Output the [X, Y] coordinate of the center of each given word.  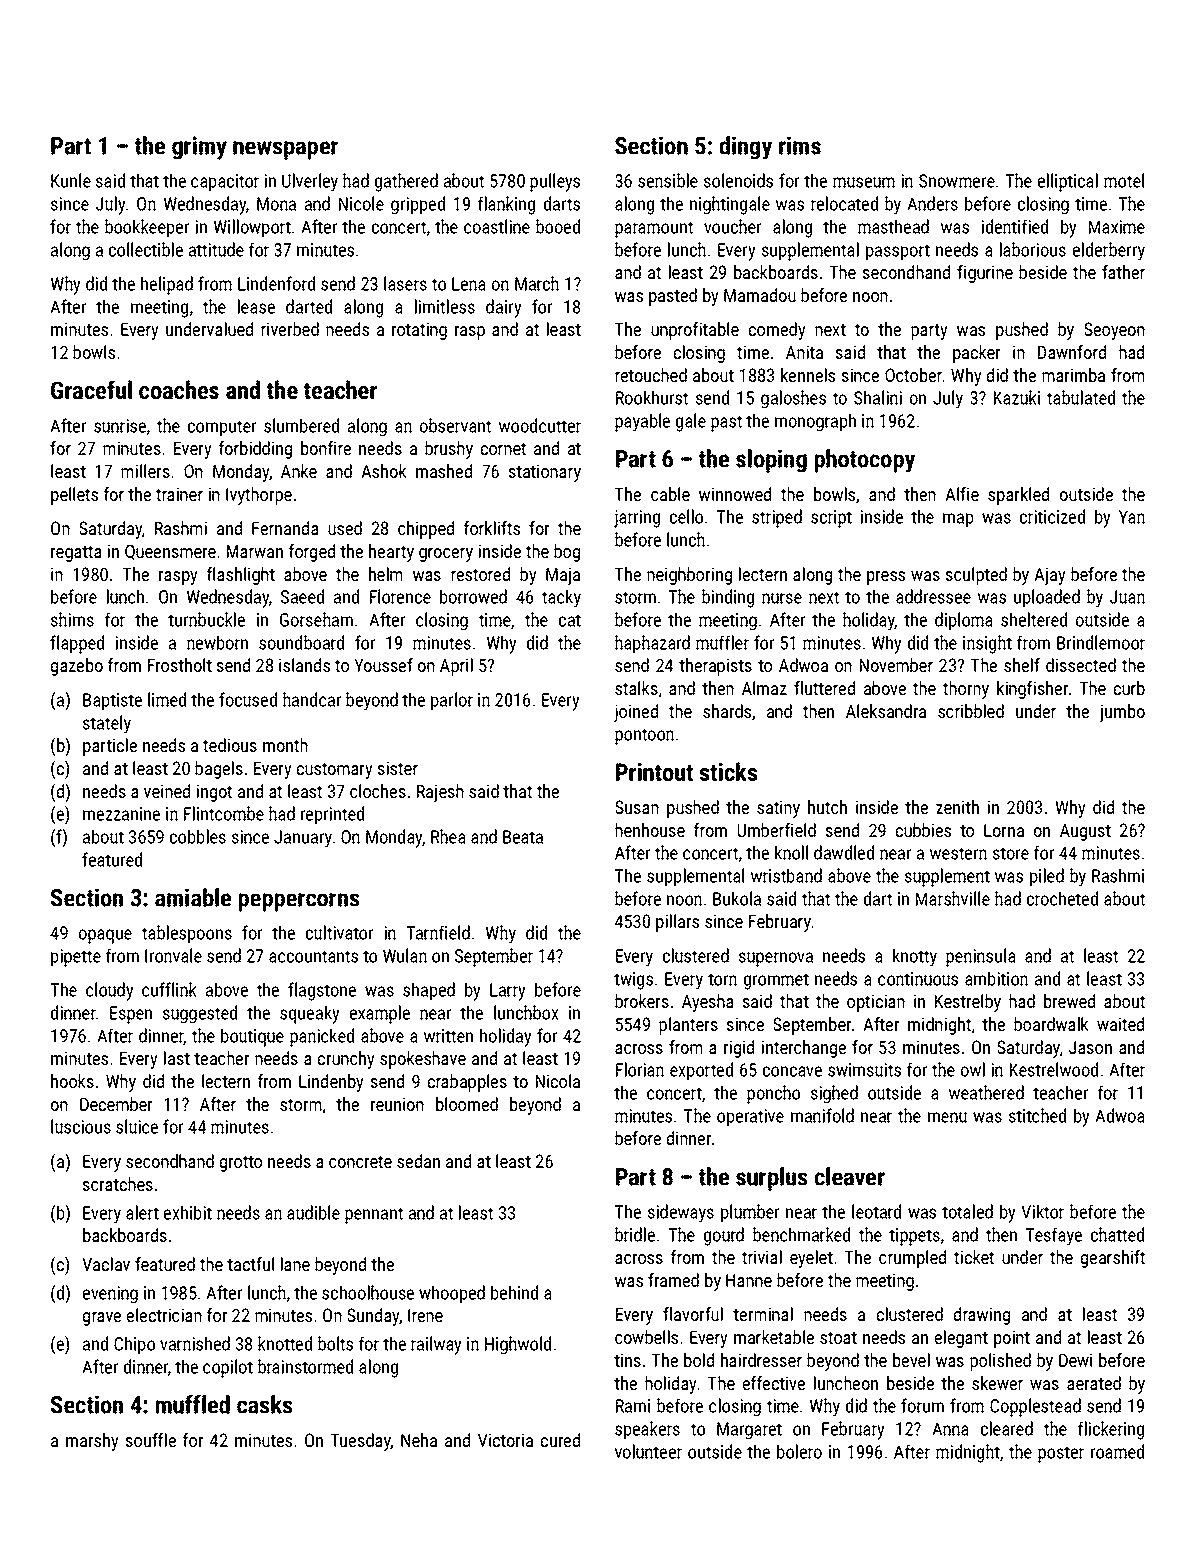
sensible [668, 180]
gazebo [77, 667]
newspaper [285, 150]
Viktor [1042, 1211]
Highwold [518, 1345]
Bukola [737, 898]
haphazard [652, 644]
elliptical [1068, 182]
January [303, 839]
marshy [92, 1442]
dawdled [844, 852]
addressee [933, 596]
